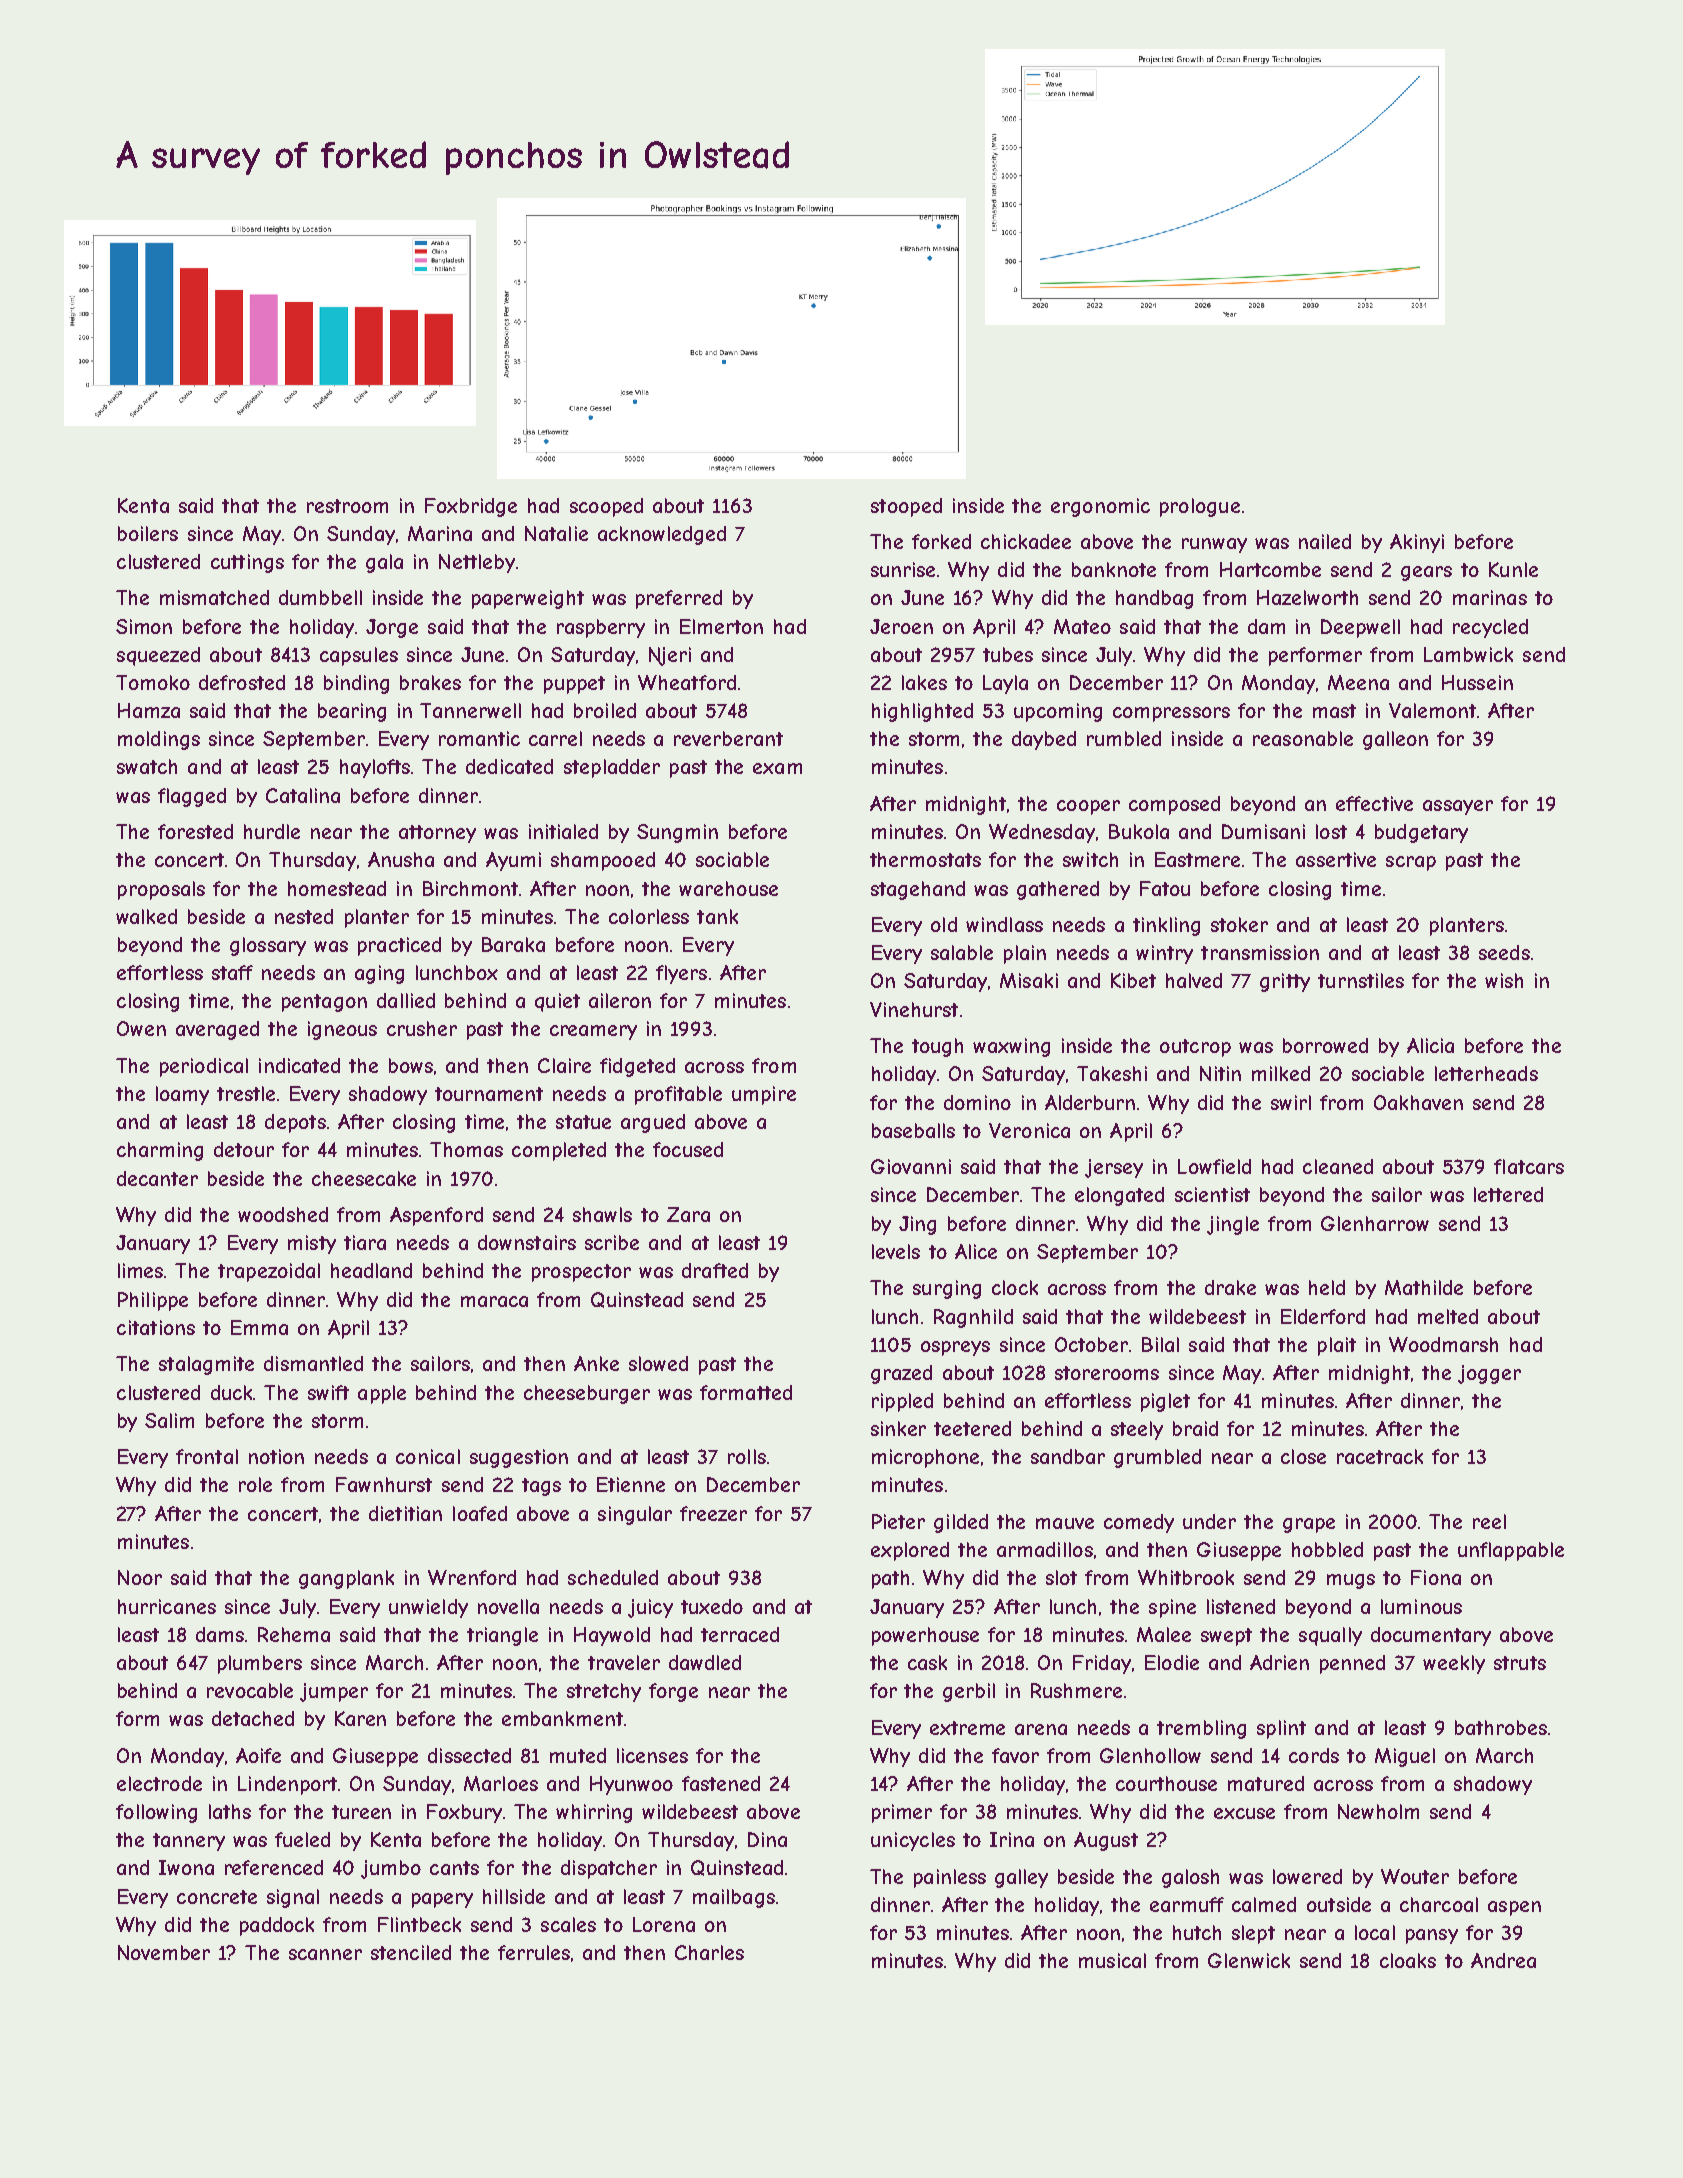 This image has height=2178, width=1683. I want to click on cords, so click(1314, 1755).
